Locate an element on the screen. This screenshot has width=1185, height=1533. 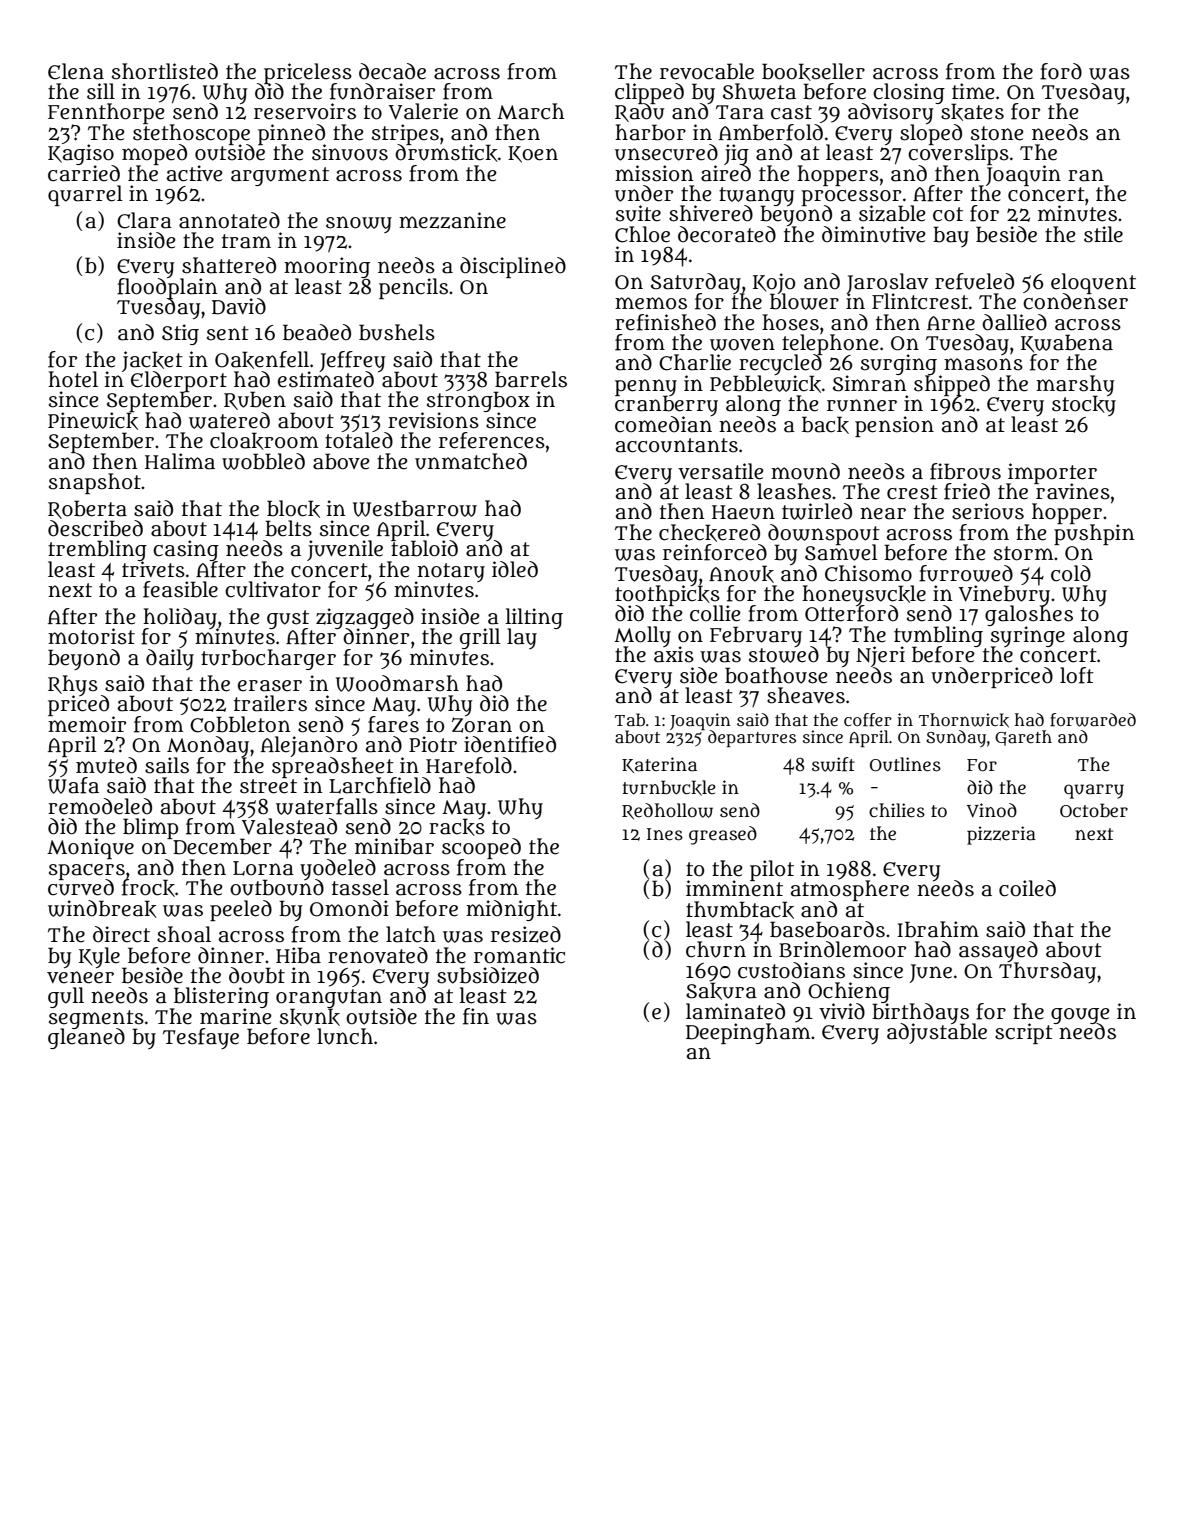
Harefold is located at coordinates (469, 765).
